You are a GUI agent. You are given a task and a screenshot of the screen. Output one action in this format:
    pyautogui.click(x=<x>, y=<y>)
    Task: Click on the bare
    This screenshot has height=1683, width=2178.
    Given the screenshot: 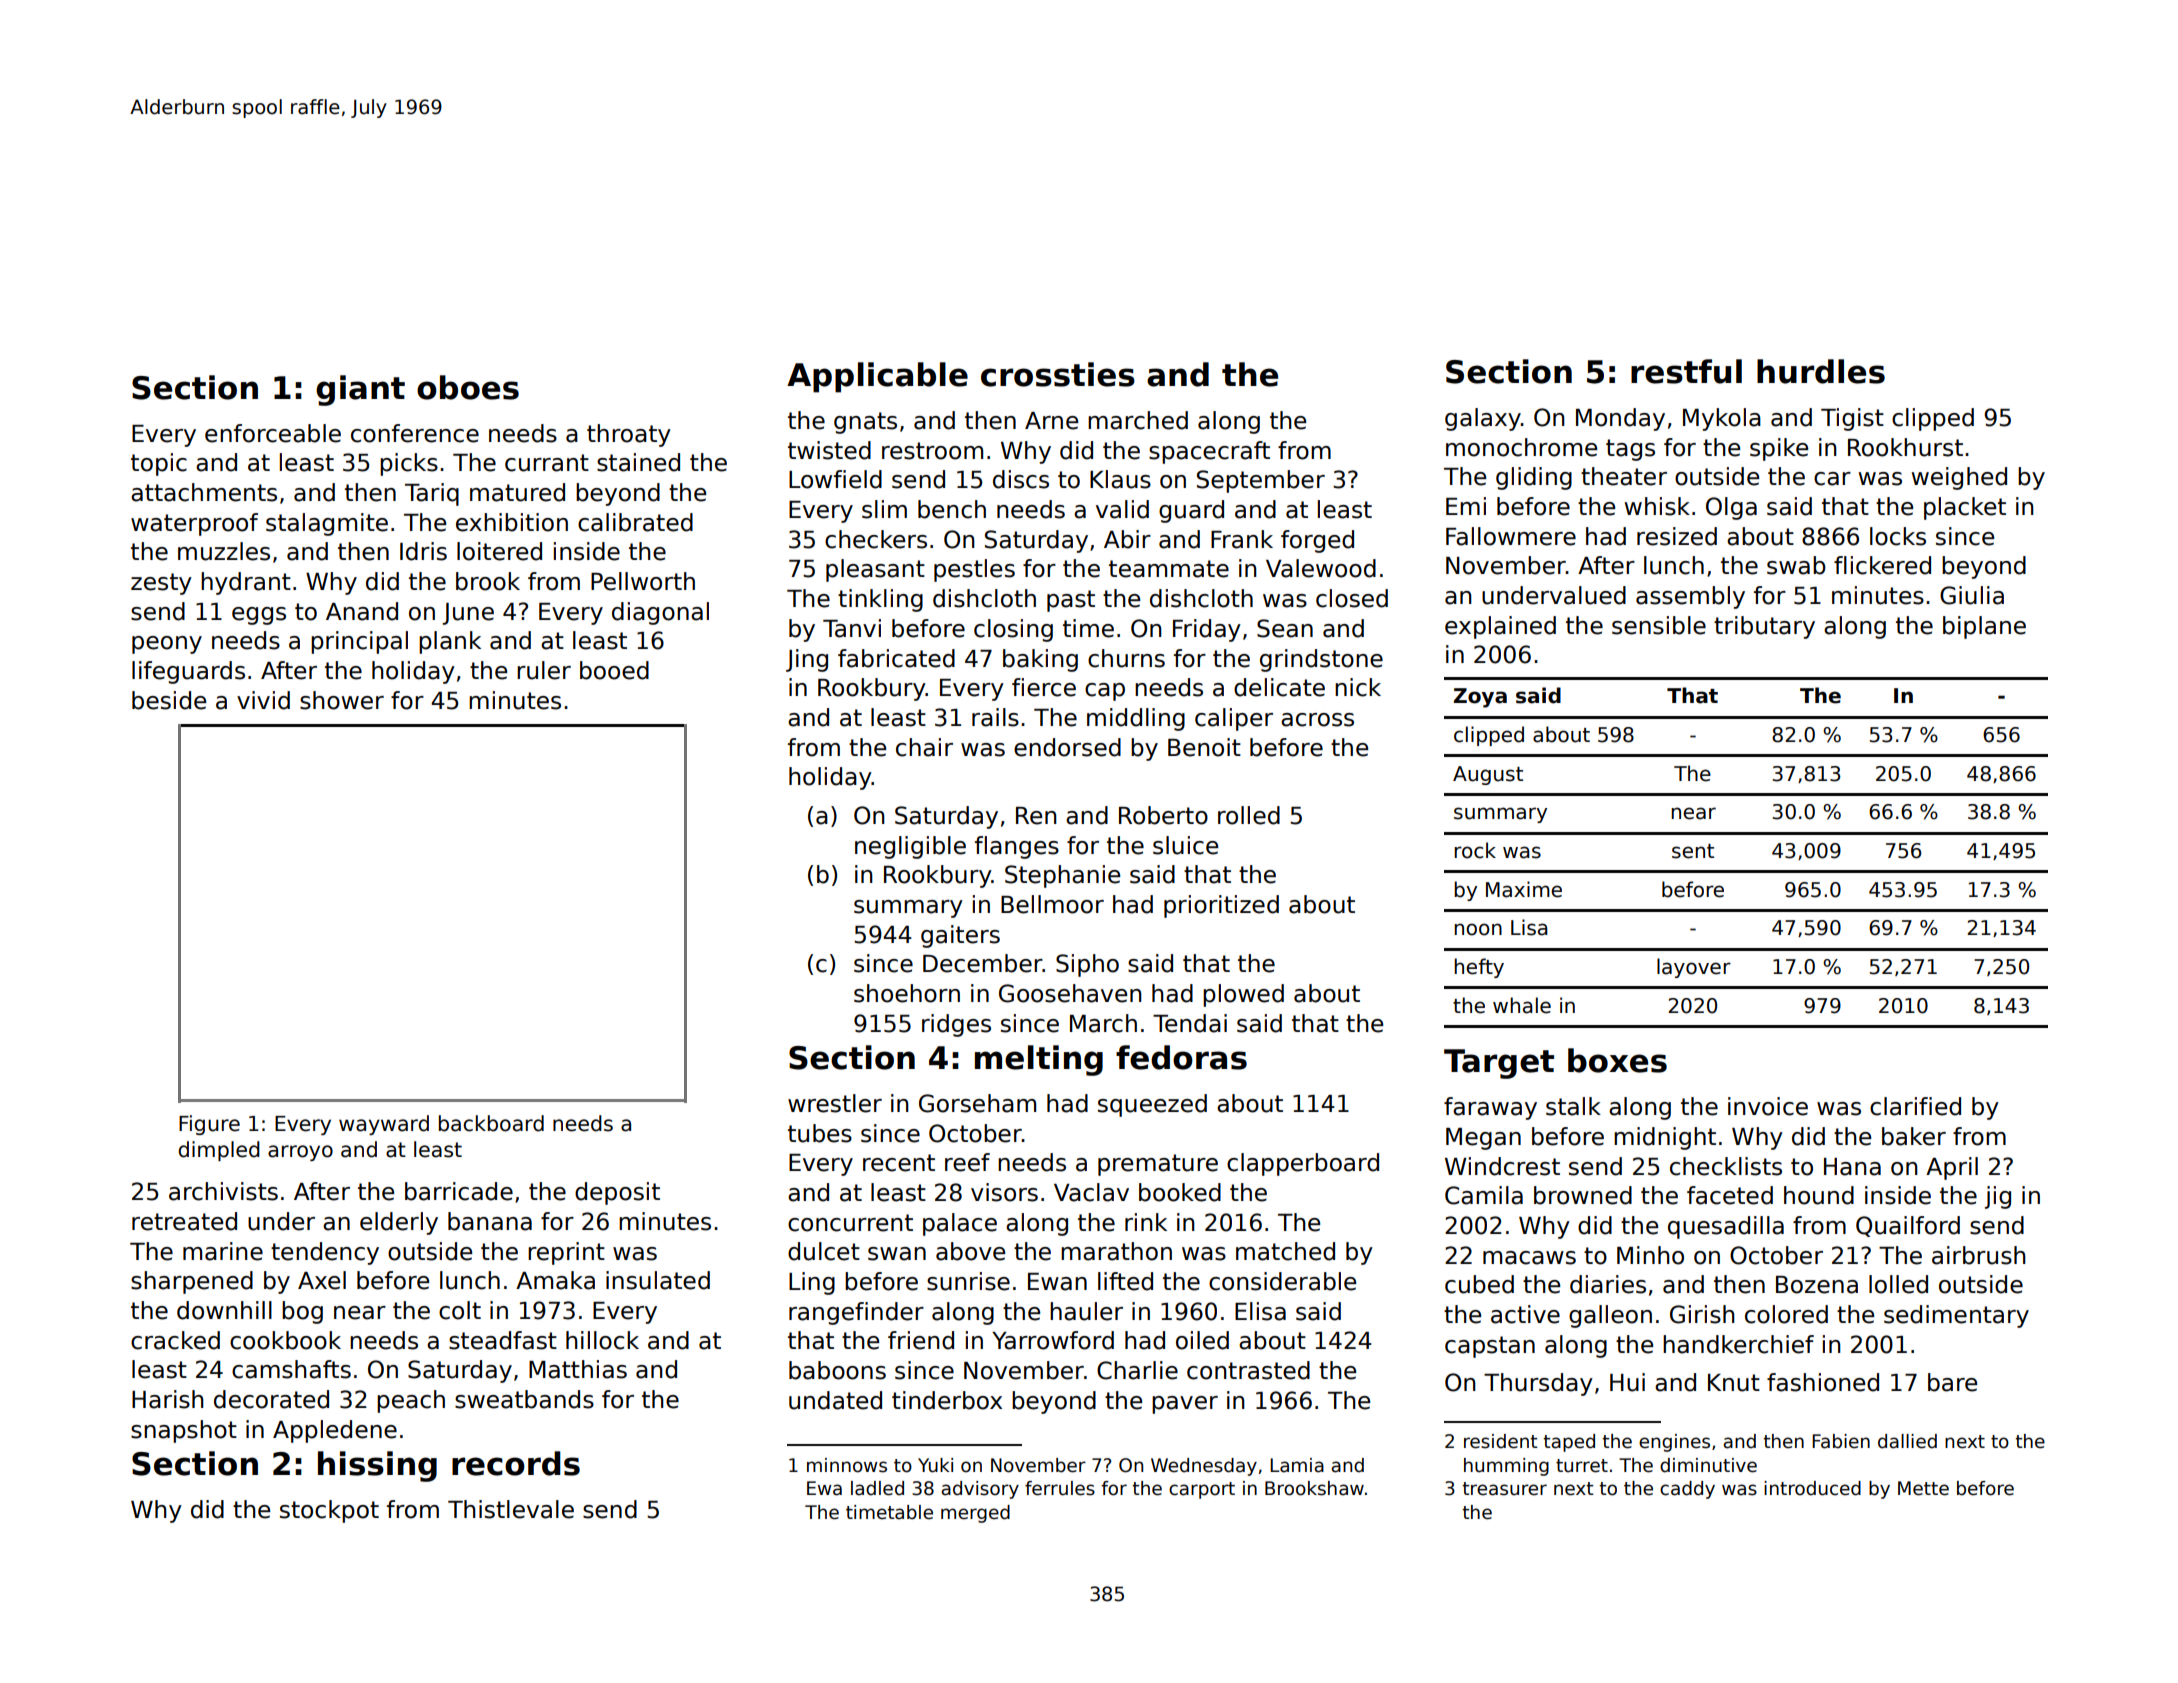 What is the action you would take?
    pyautogui.click(x=1952, y=1382)
